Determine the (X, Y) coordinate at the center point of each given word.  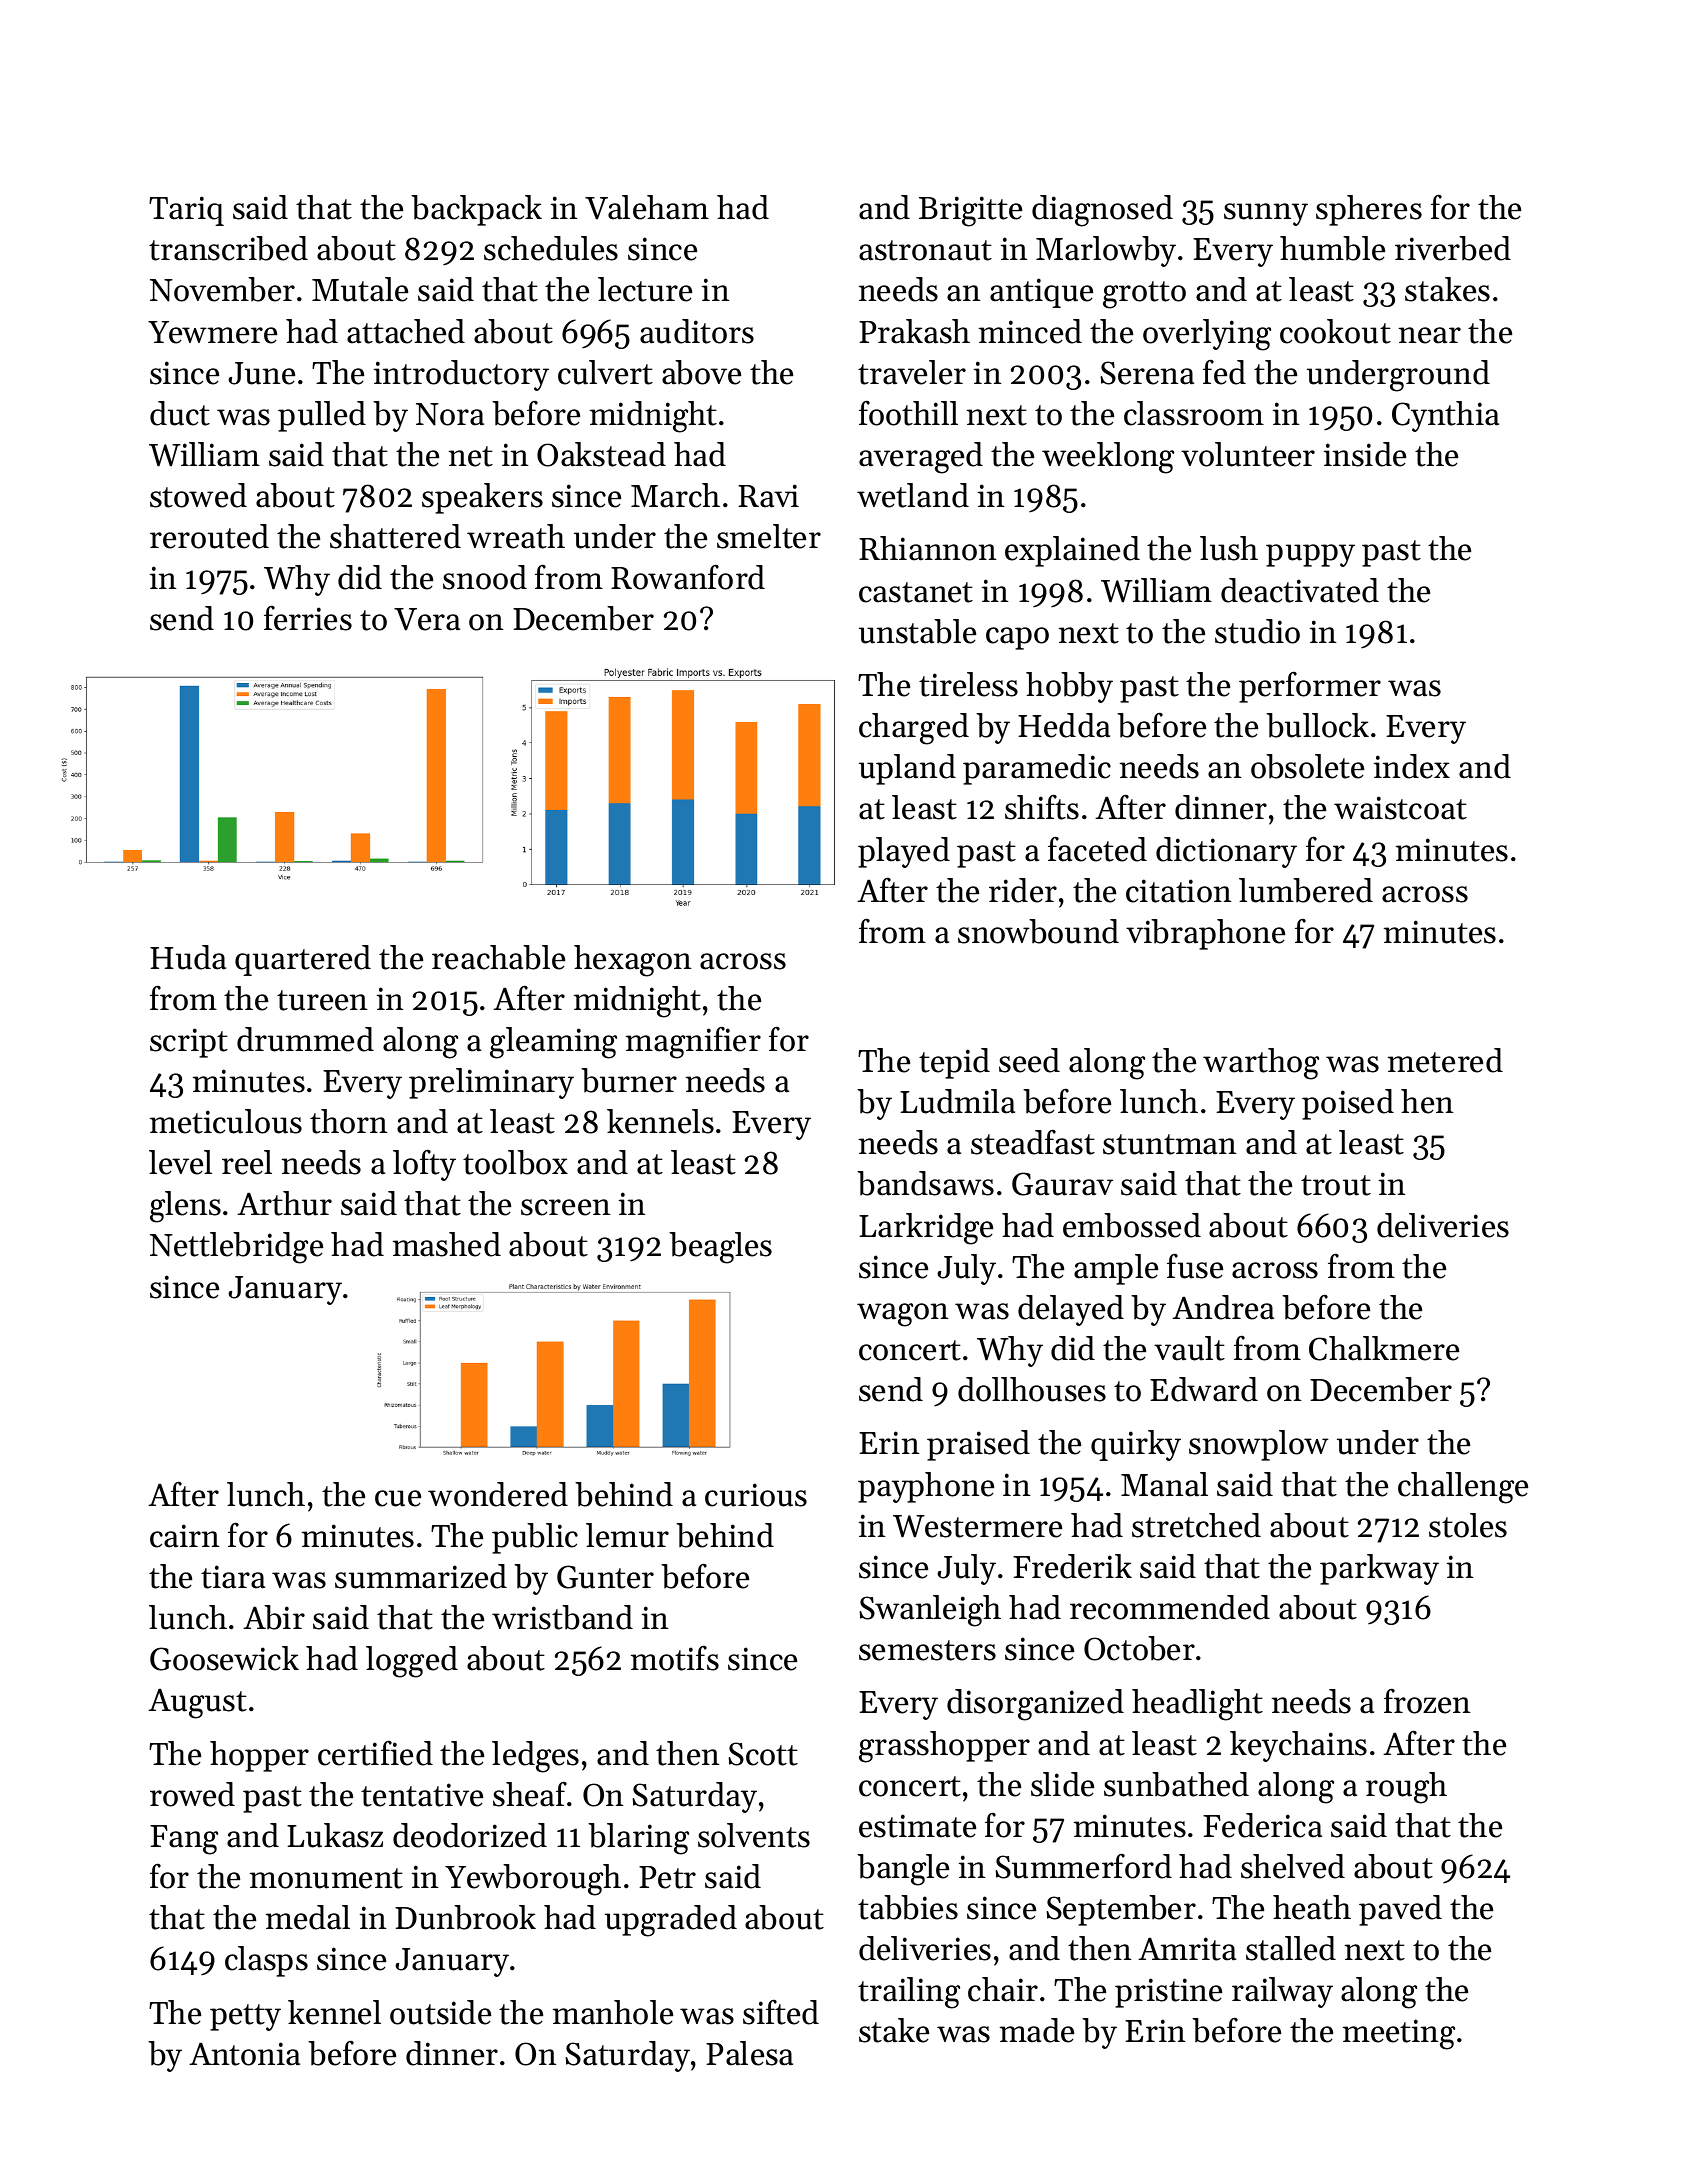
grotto (1144, 295)
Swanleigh (930, 1611)
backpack (476, 210)
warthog (1261, 1064)
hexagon (632, 961)
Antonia (244, 2054)
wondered (498, 1494)
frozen (1427, 1701)
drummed (305, 1039)
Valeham (647, 207)
